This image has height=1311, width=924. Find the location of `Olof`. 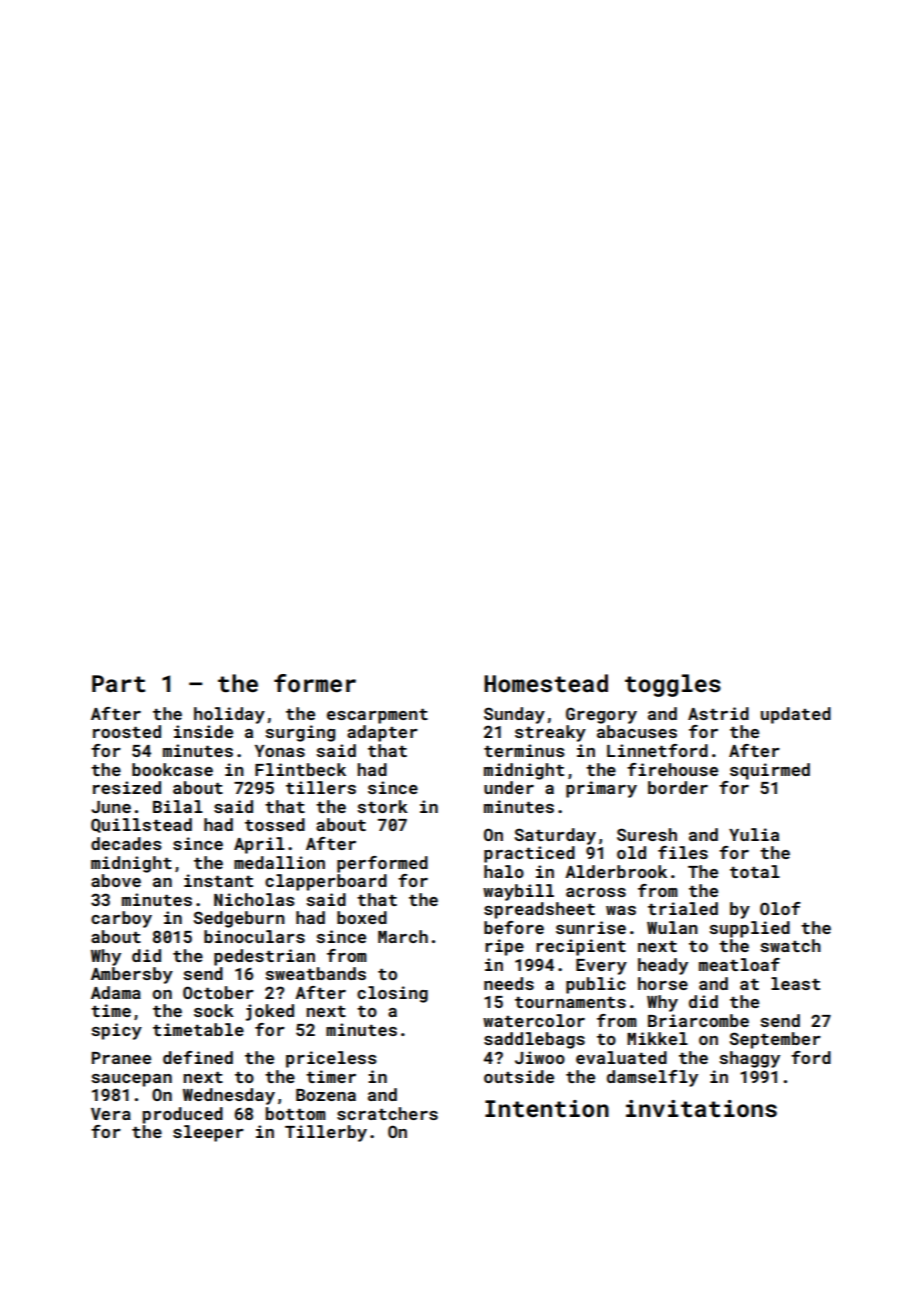

Olof is located at coordinates (780, 908).
